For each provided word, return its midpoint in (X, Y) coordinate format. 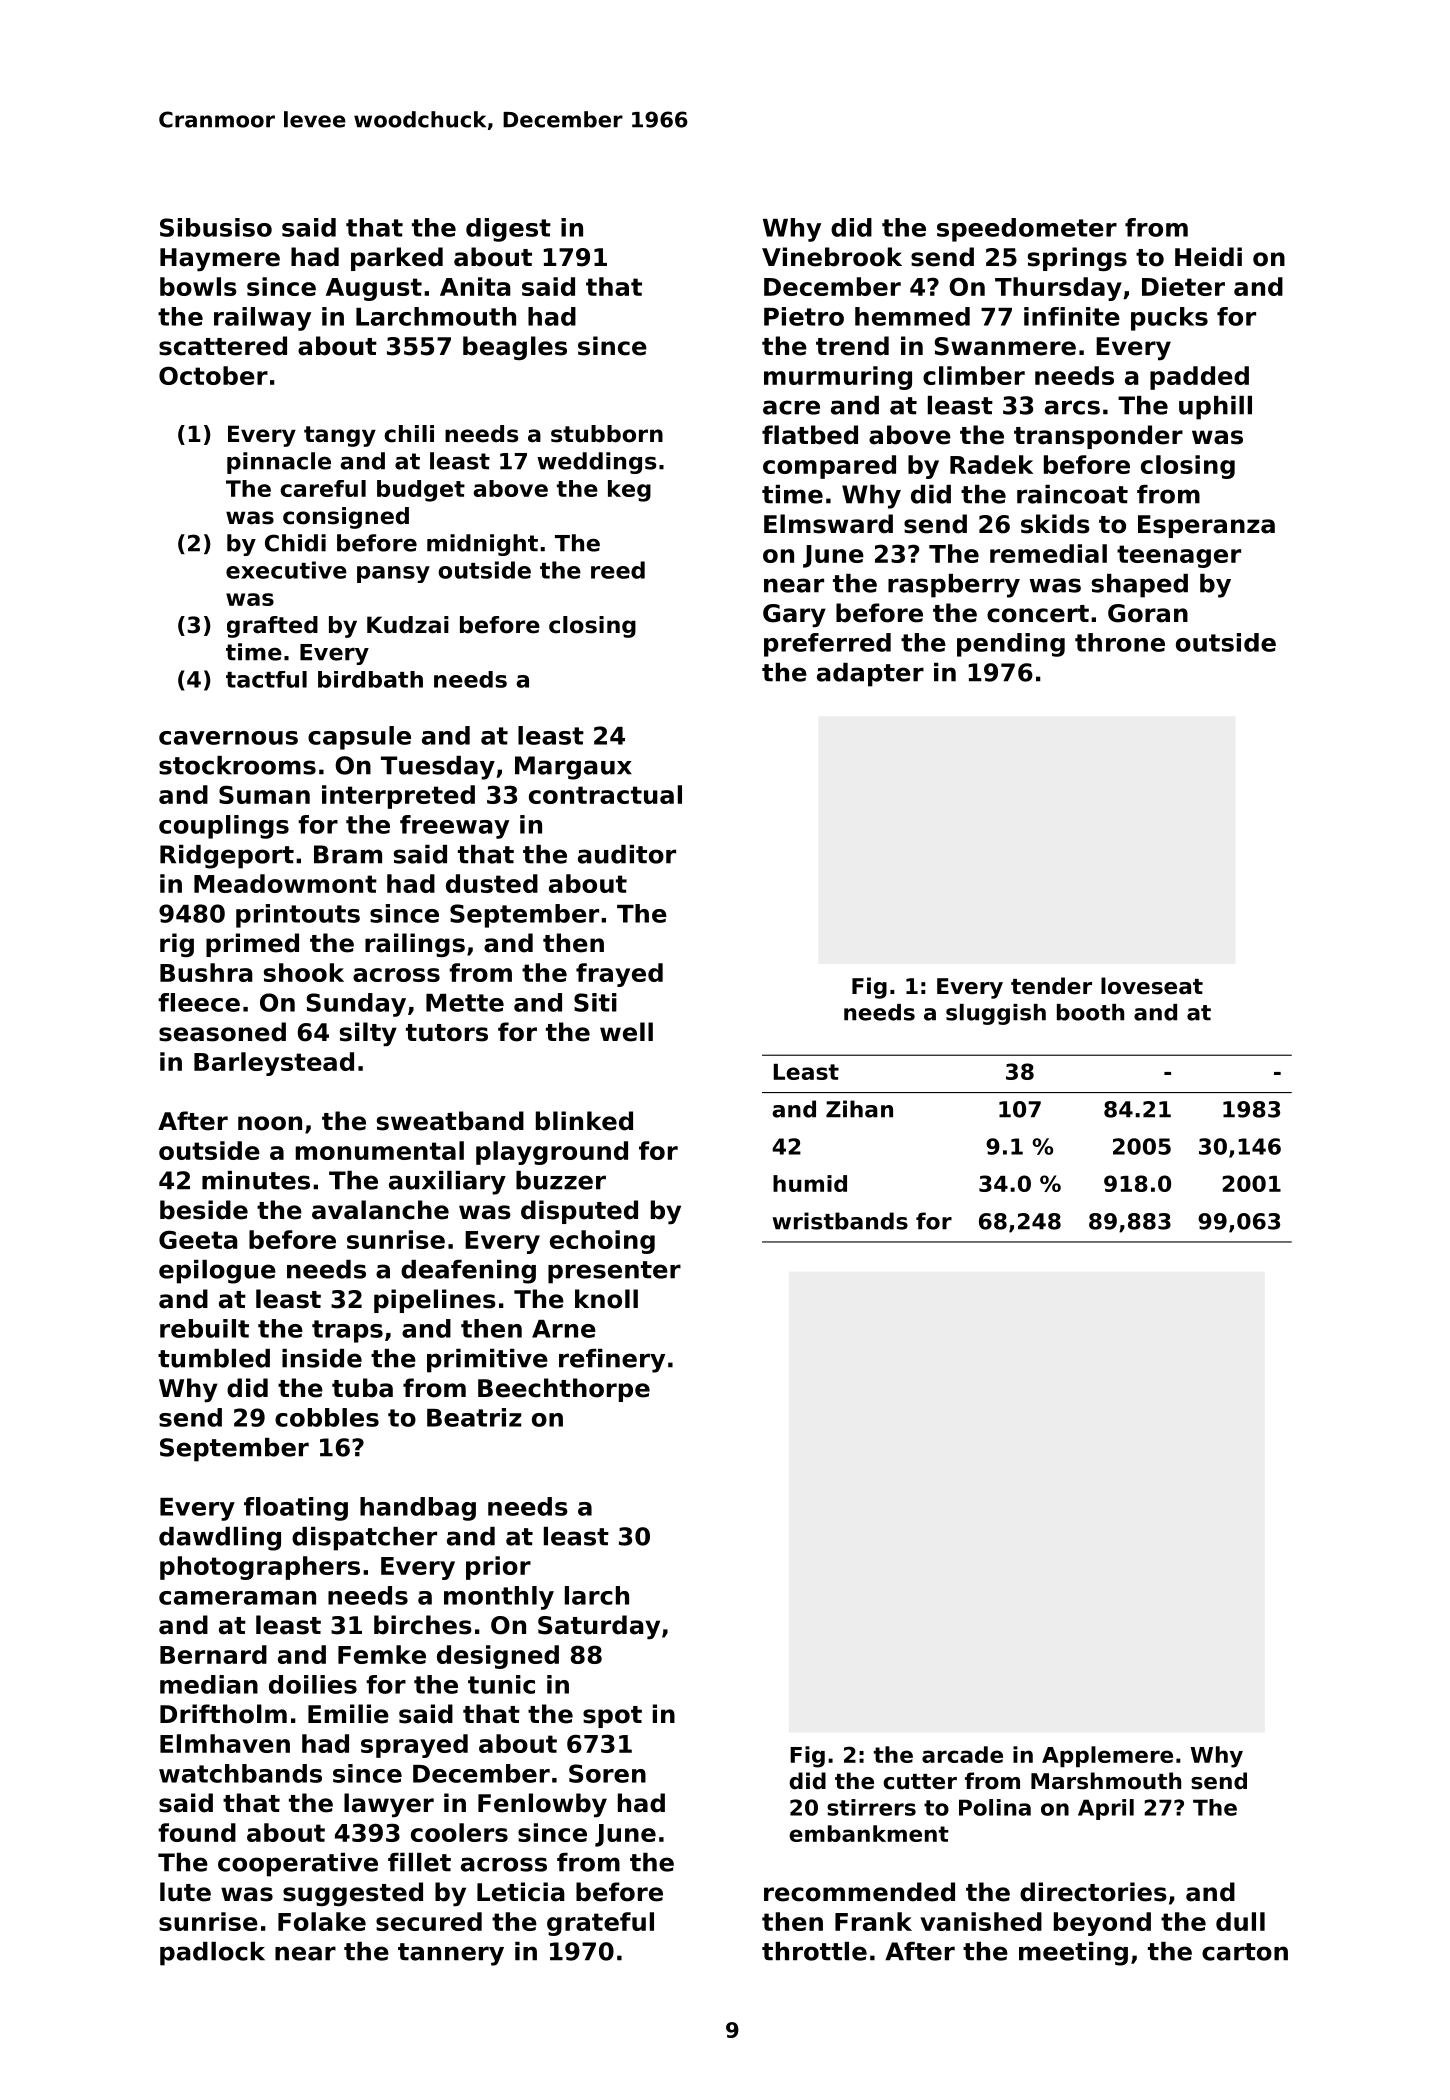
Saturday (599, 1627)
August (374, 289)
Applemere (1107, 1757)
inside (322, 1358)
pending (1011, 645)
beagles (515, 348)
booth (1090, 1012)
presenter (614, 1272)
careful (323, 488)
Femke (382, 1654)
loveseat (1152, 986)
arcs (1072, 407)
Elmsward (828, 524)
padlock (212, 1954)
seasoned (222, 1032)
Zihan (859, 1109)
